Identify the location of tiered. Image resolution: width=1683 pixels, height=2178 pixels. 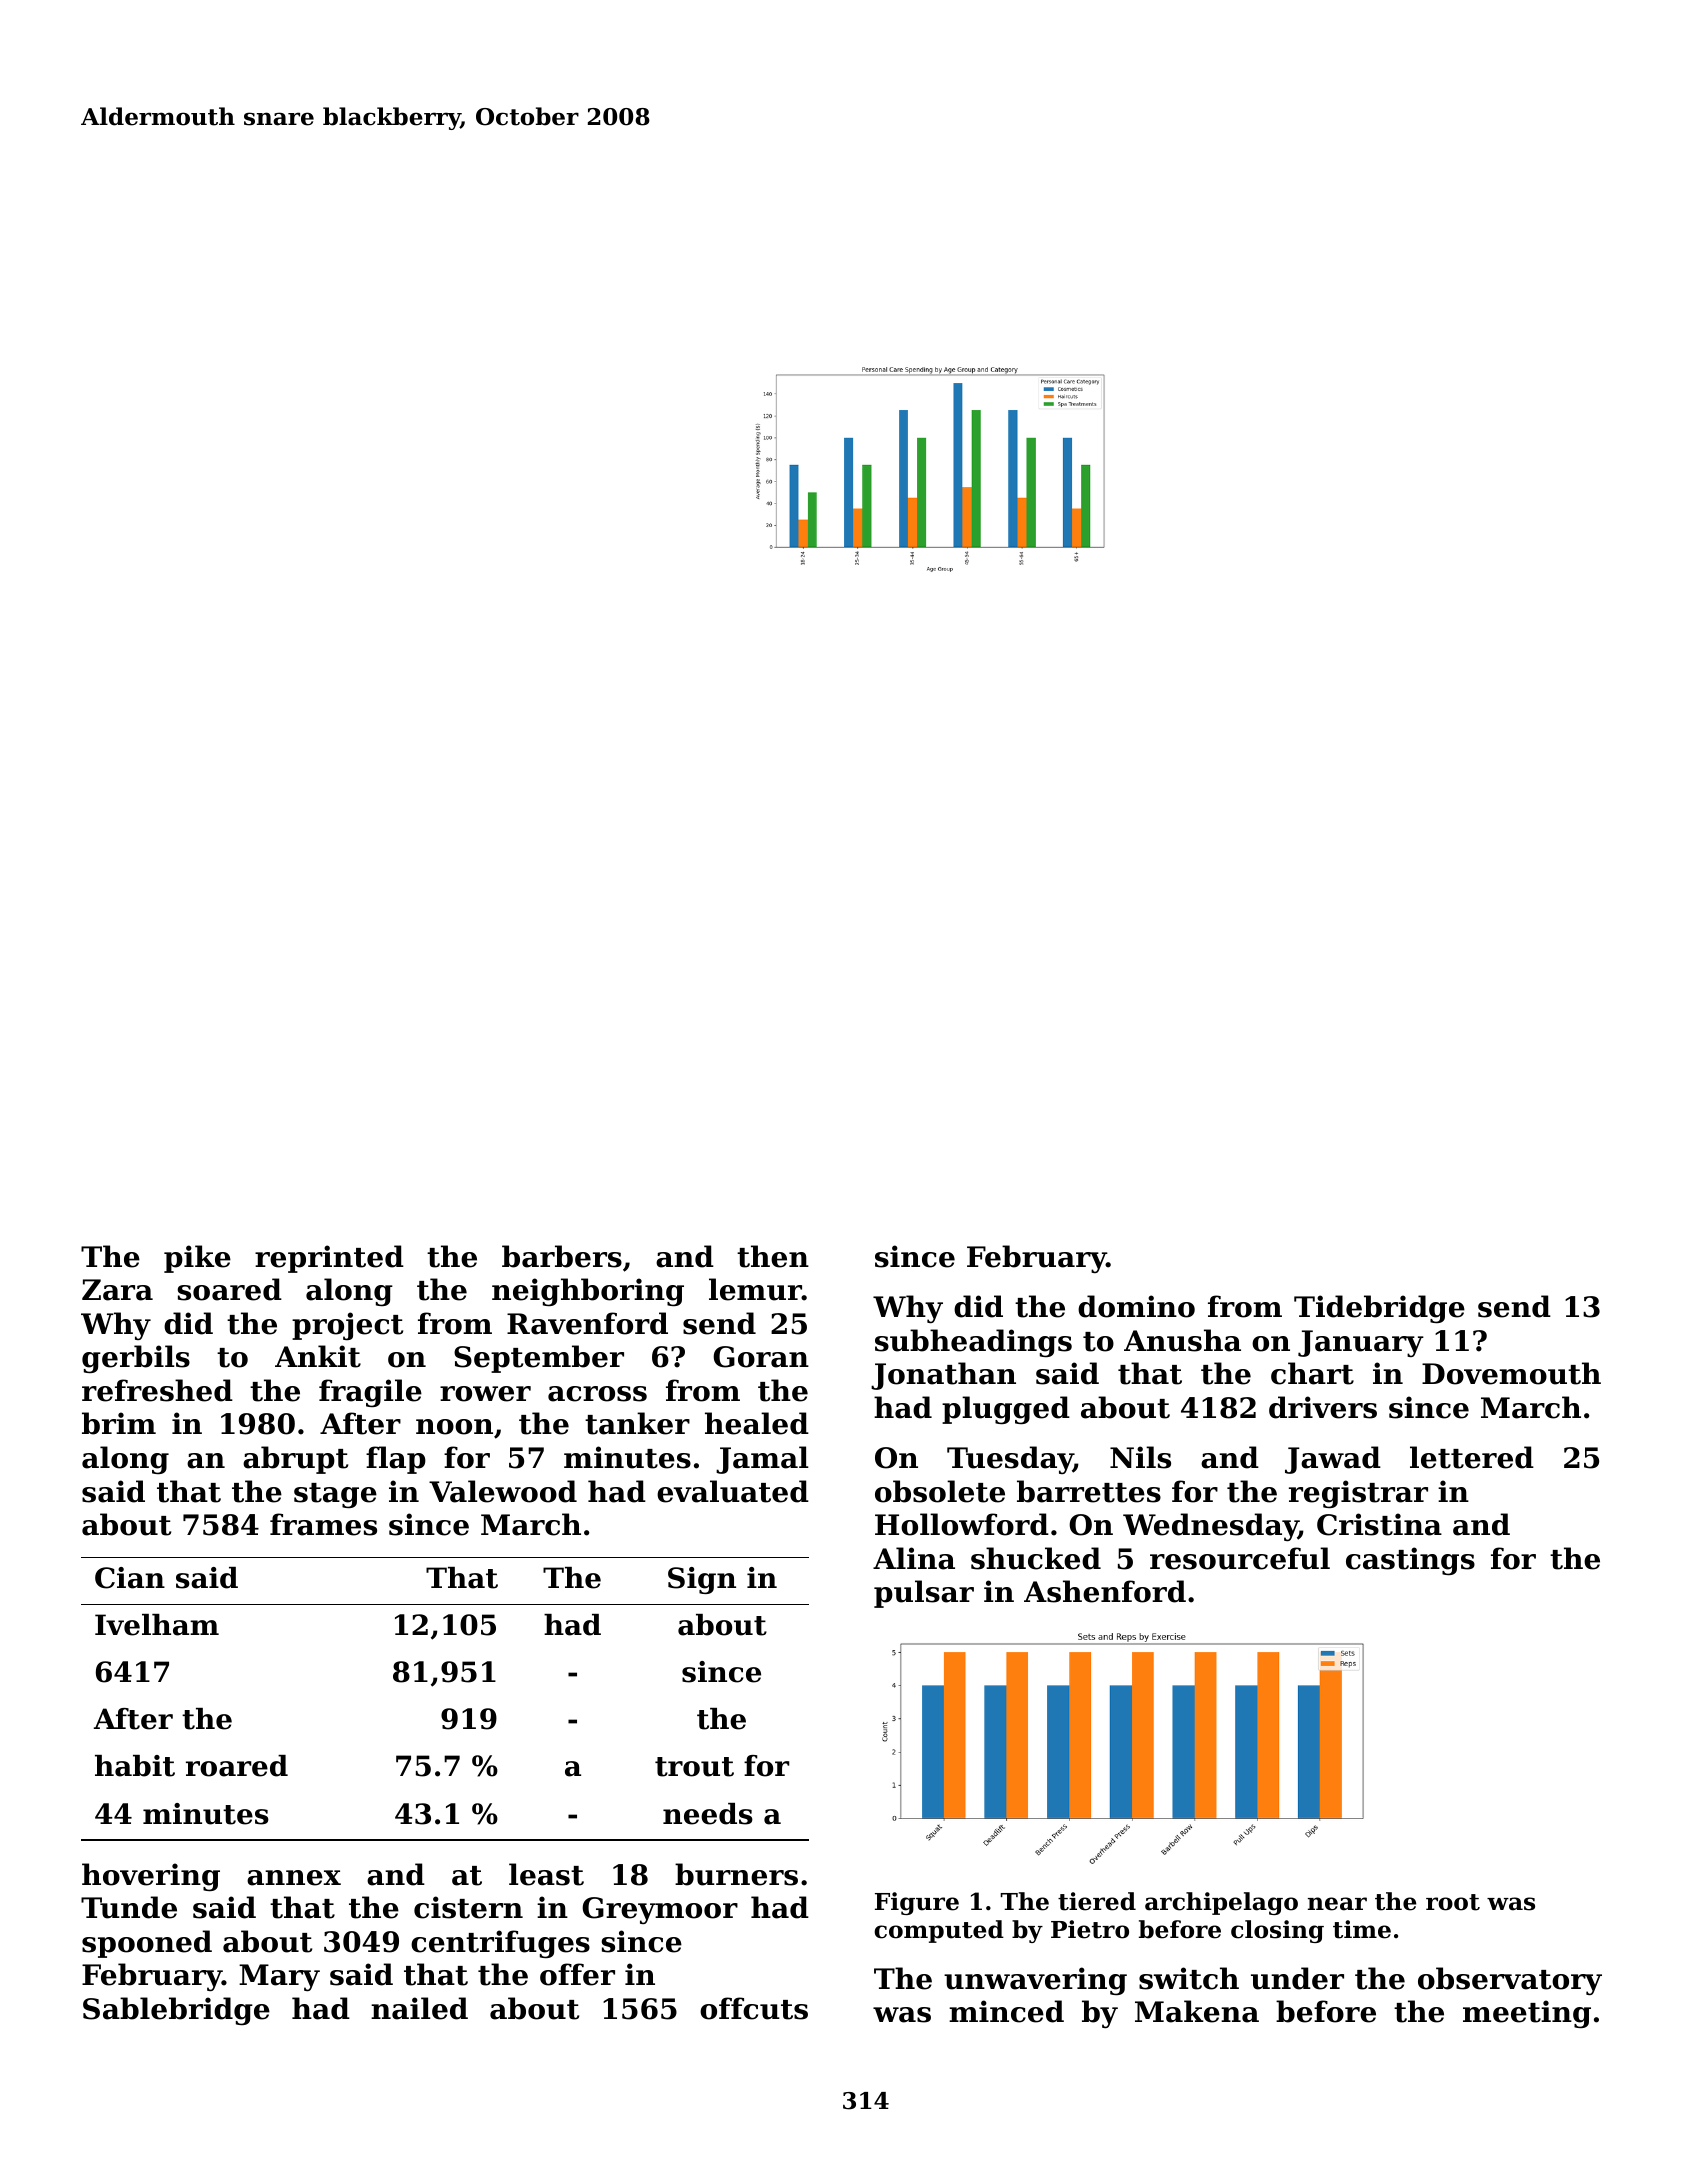
(1097, 1901).
